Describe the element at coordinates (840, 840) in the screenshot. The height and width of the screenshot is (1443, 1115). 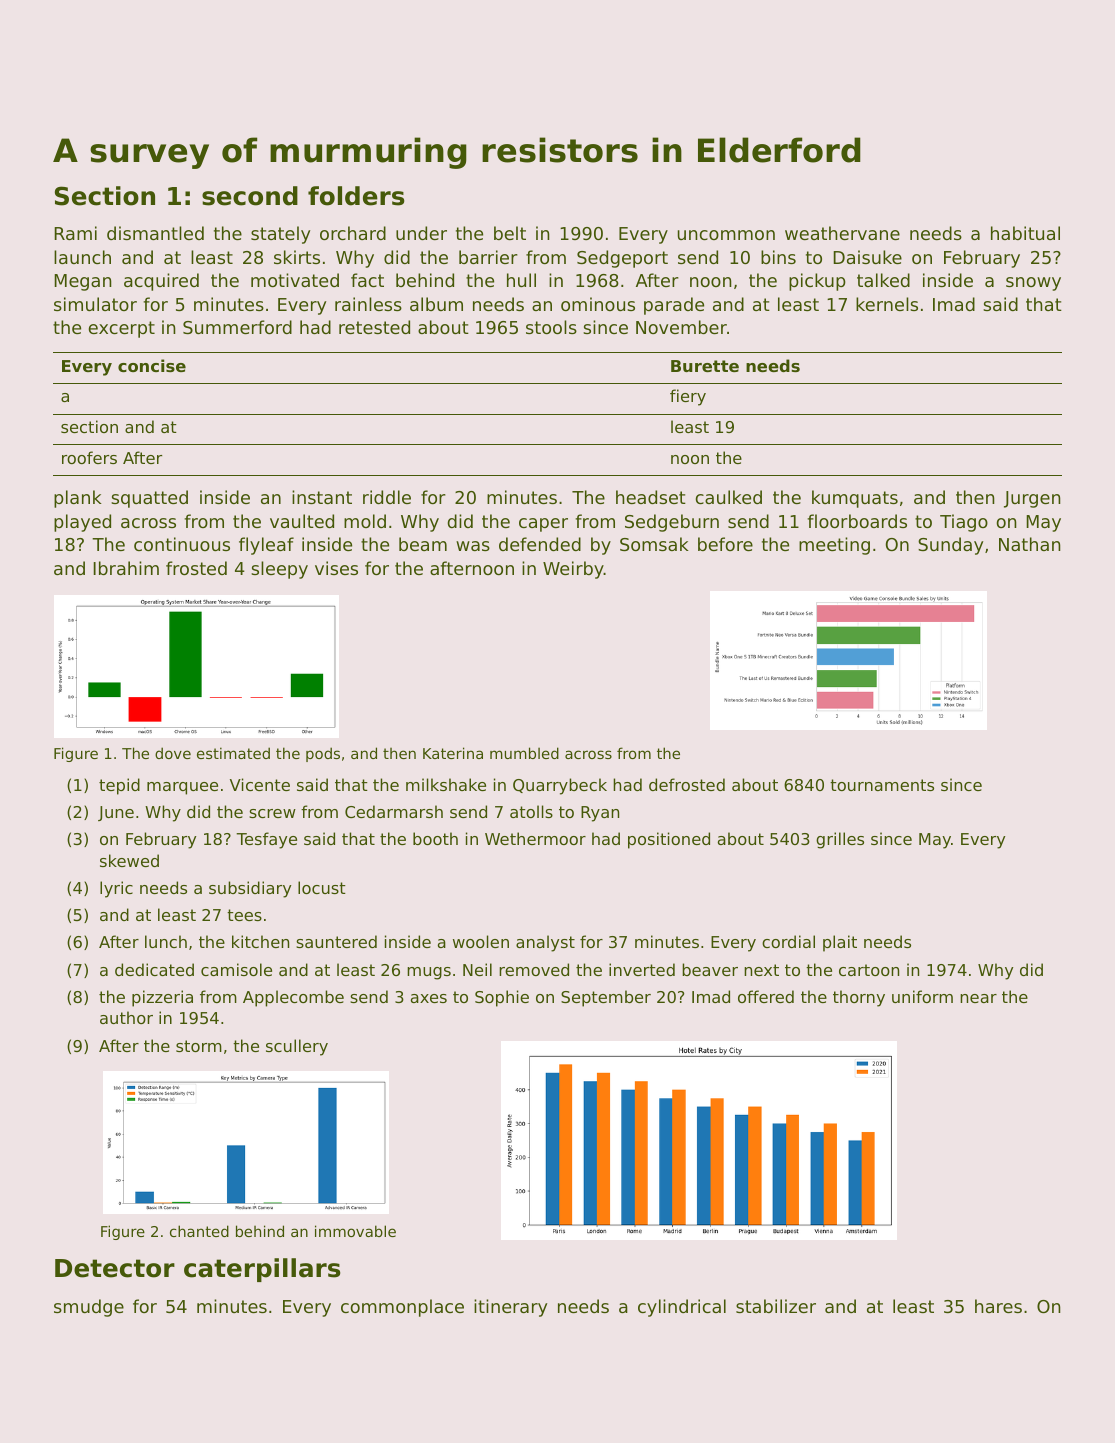
I see `grilles` at that location.
